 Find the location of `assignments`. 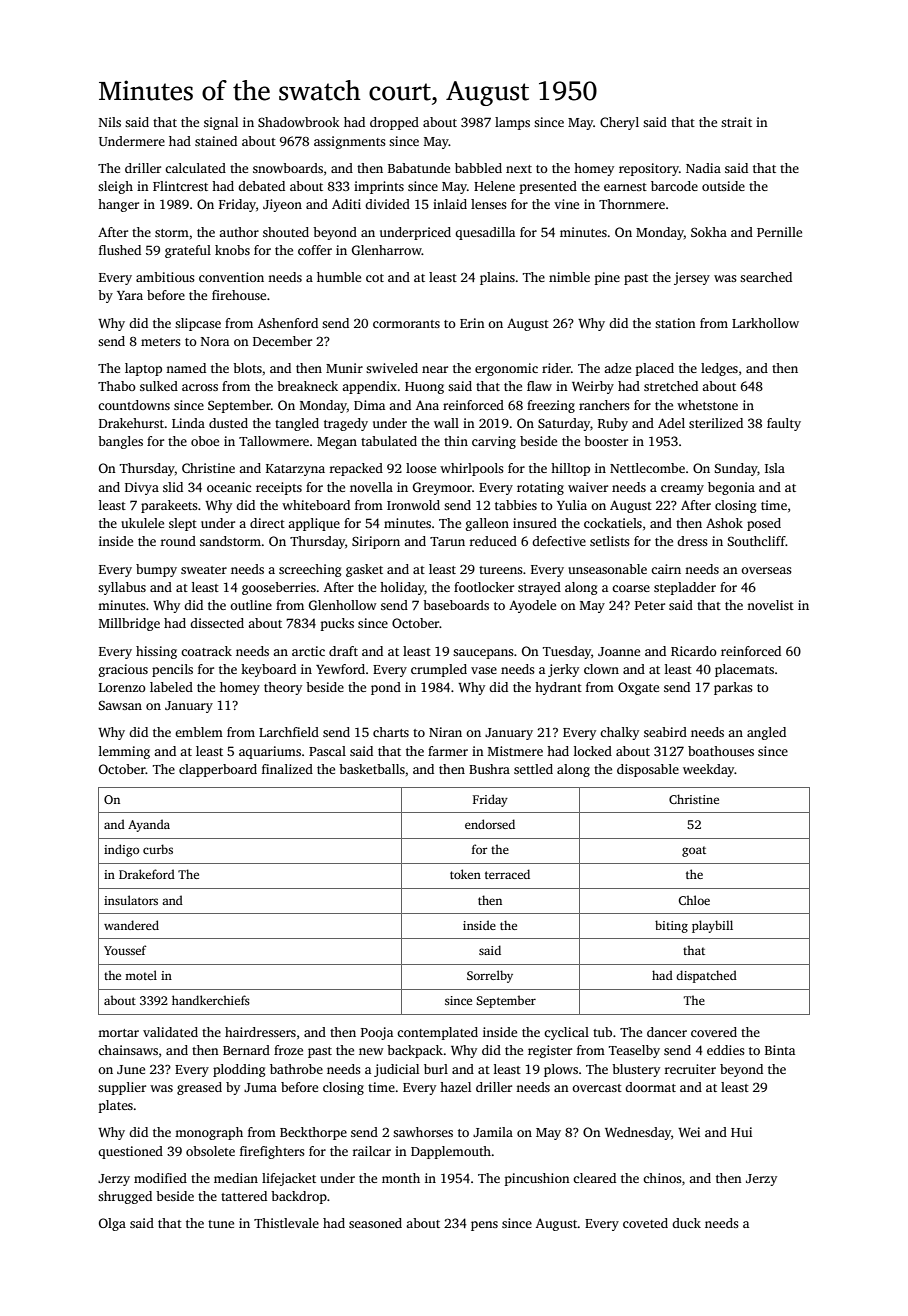

assignments is located at coordinates (350, 142).
